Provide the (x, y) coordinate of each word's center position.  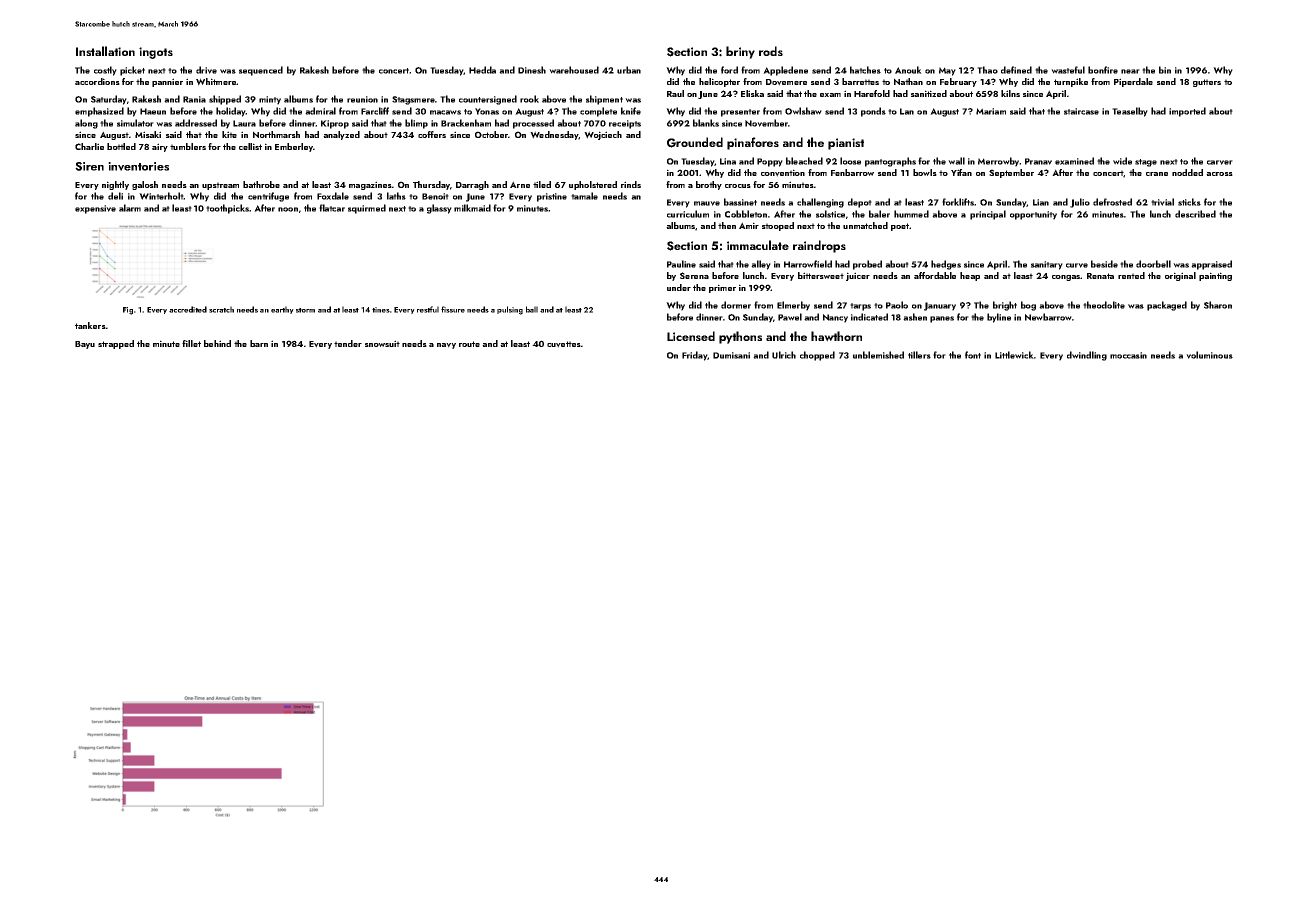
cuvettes (564, 344)
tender (348, 343)
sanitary (1047, 265)
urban (629, 70)
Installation (105, 51)
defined (1016, 70)
